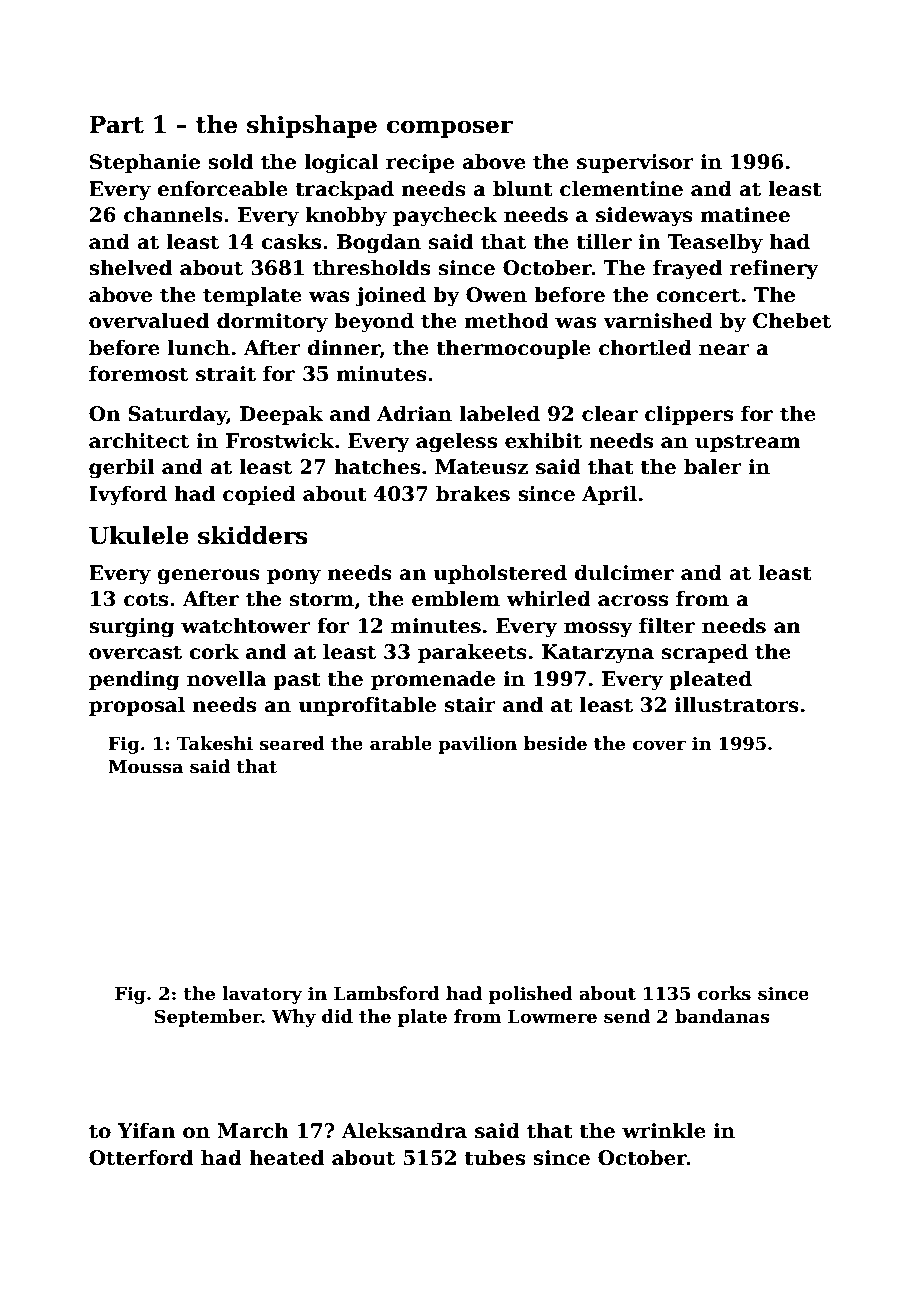 The height and width of the image is (1314, 924). Describe the element at coordinates (722, 1016) in the image. I see `bandanas` at that location.
